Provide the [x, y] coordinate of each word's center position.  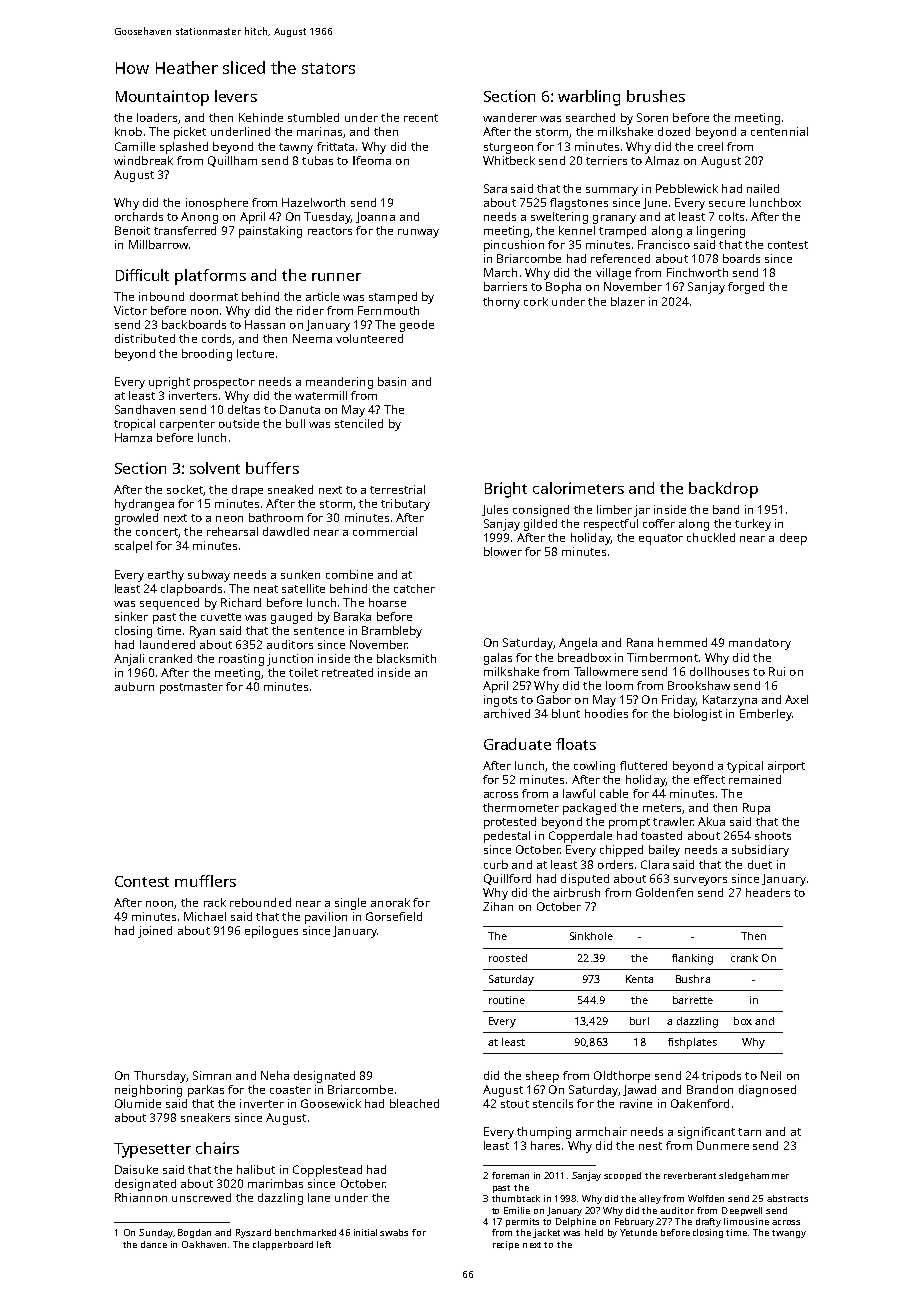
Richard [241, 602]
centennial [779, 131]
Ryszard [253, 1233]
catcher [414, 588]
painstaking [270, 232]
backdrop [723, 490]
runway [418, 233]
